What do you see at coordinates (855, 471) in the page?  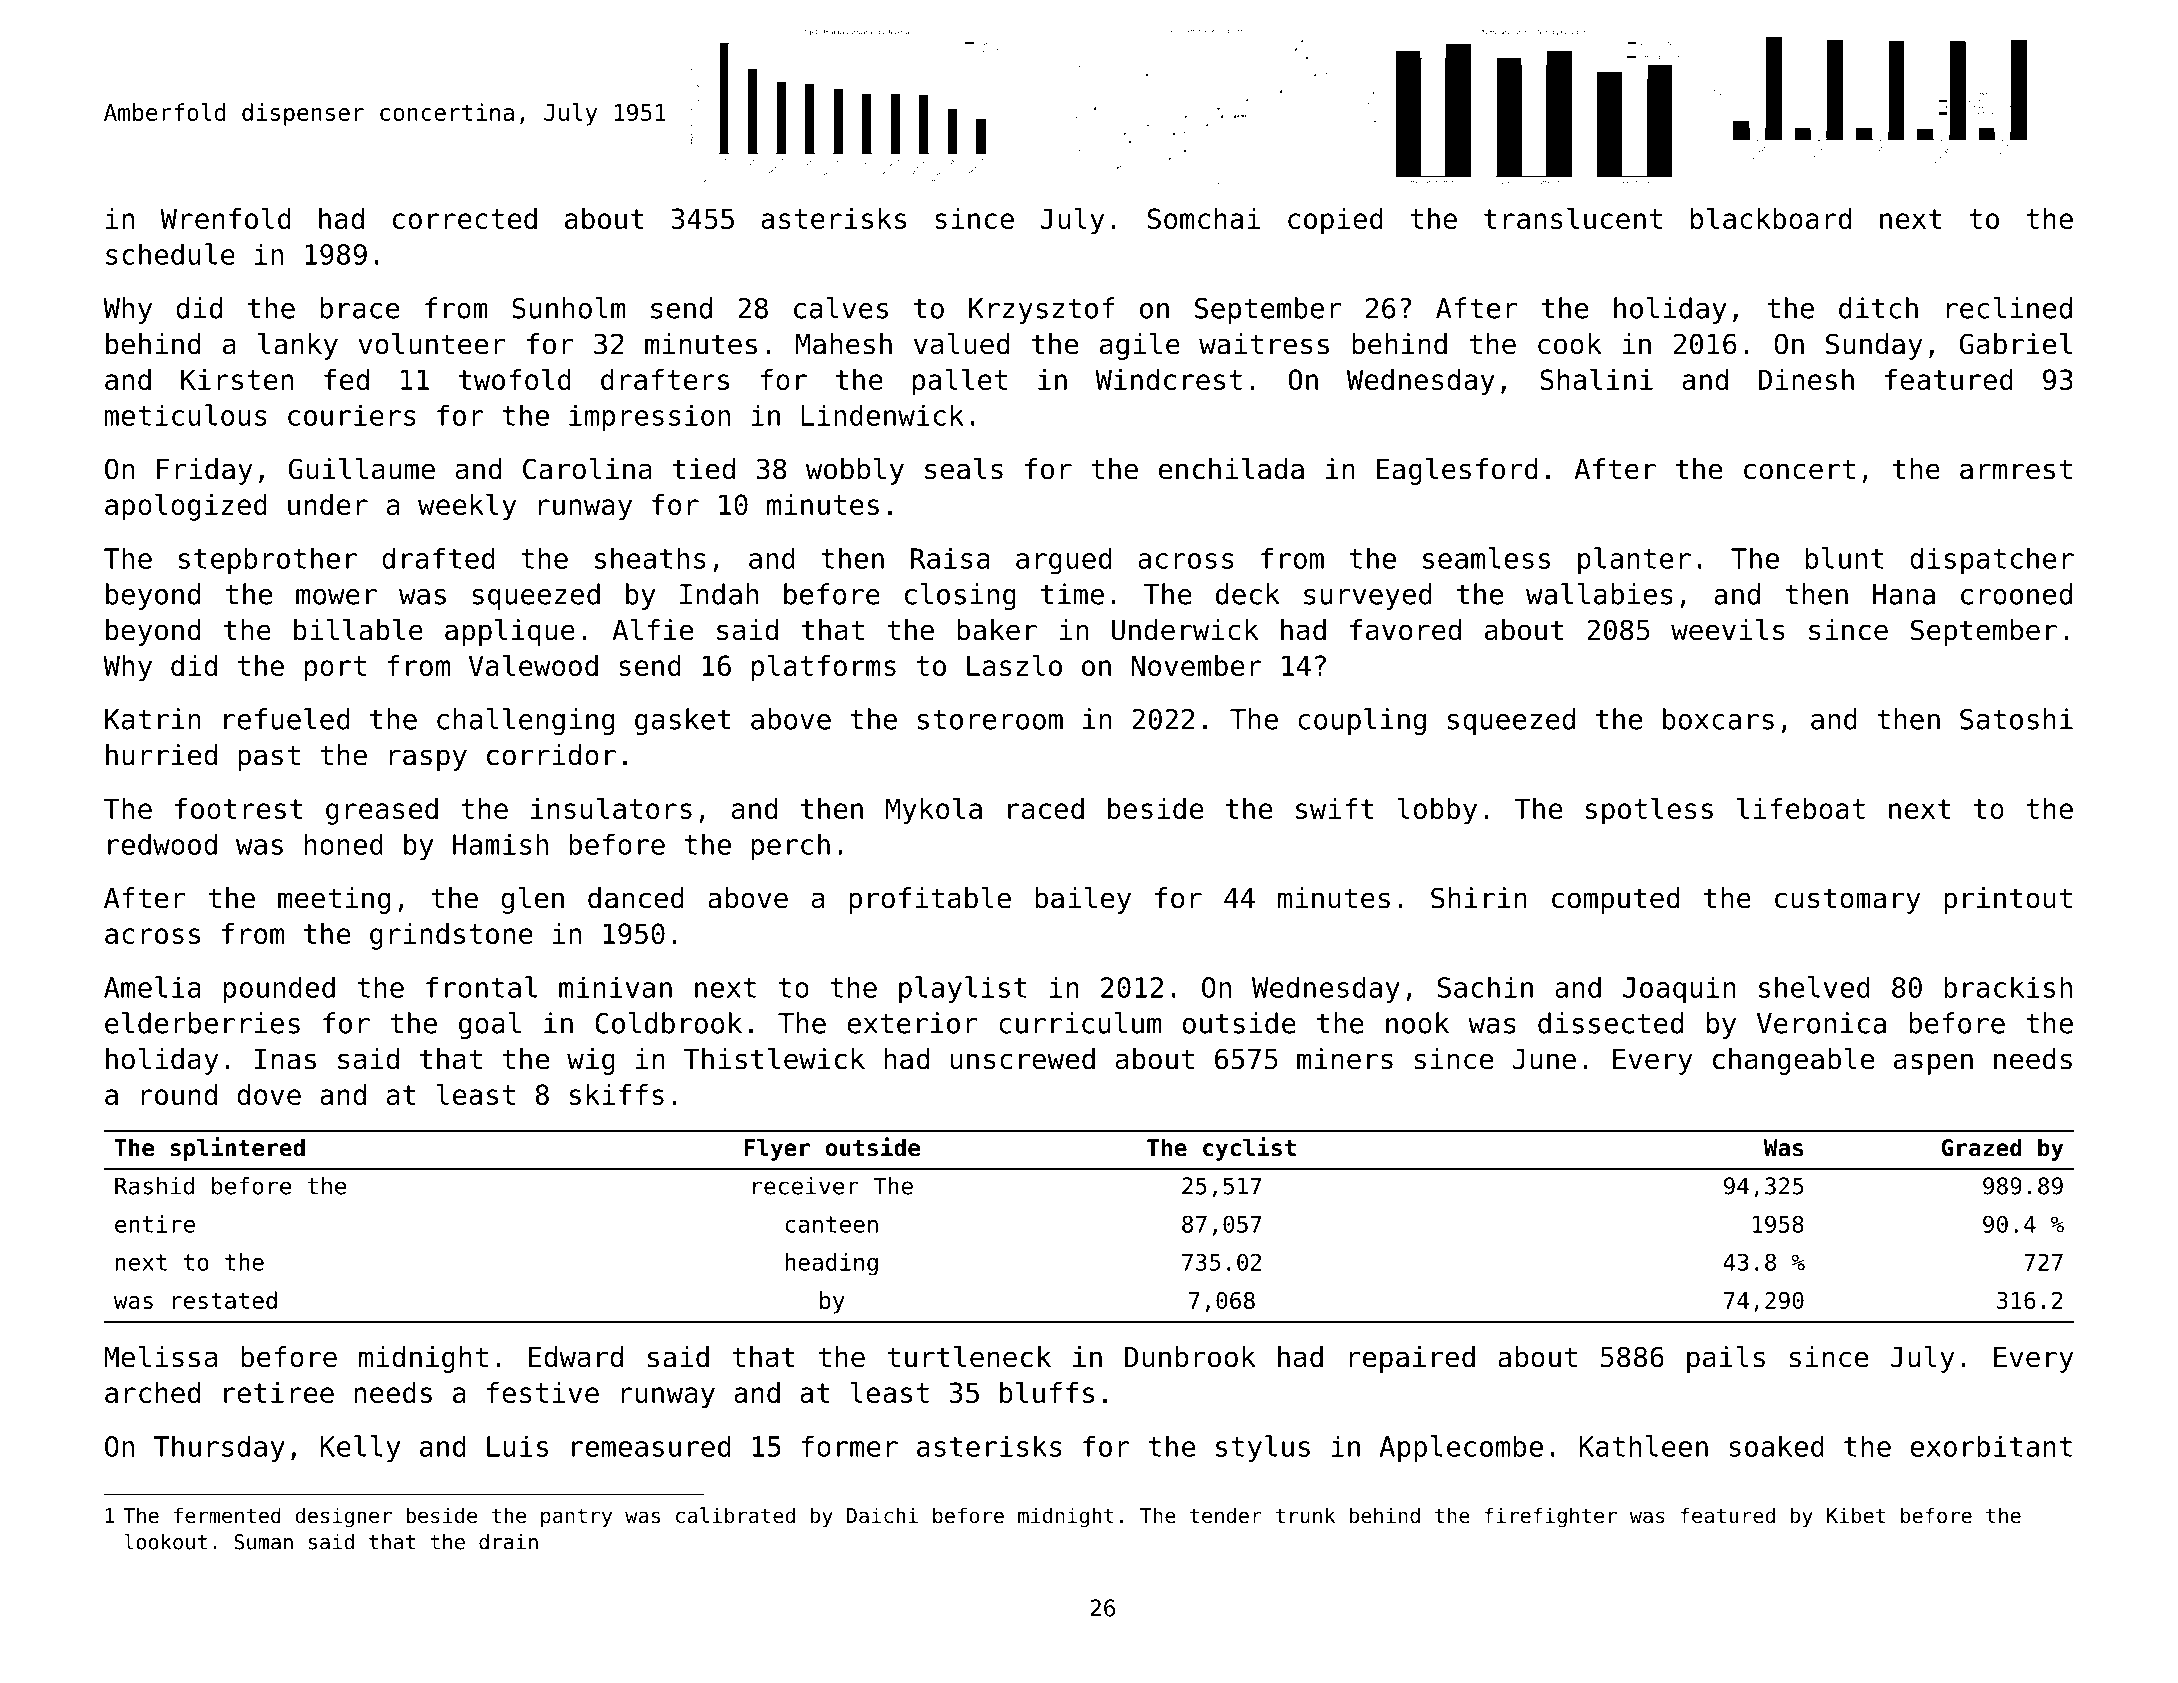 I see `wobbly` at bounding box center [855, 471].
